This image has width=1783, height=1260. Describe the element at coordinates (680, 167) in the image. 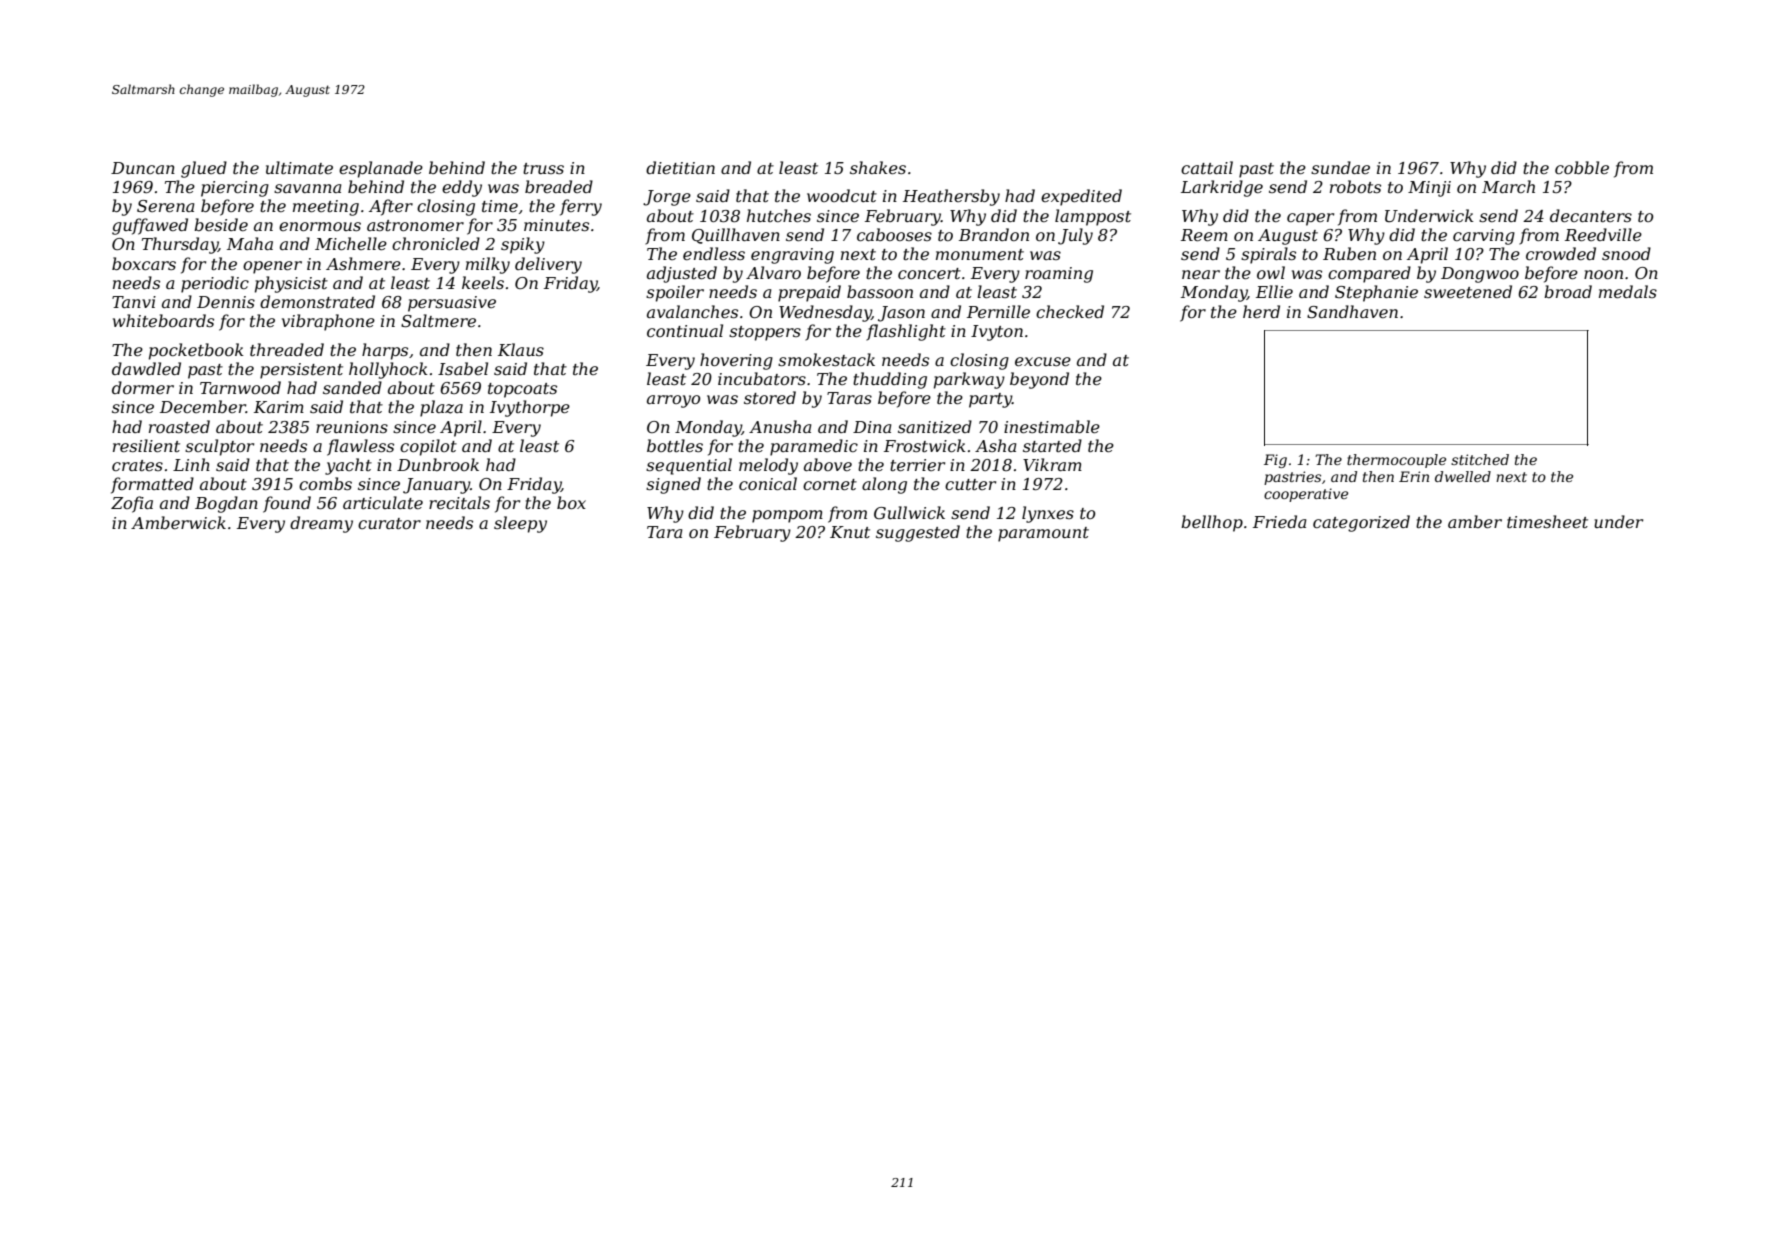

I see `dietitian` at that location.
